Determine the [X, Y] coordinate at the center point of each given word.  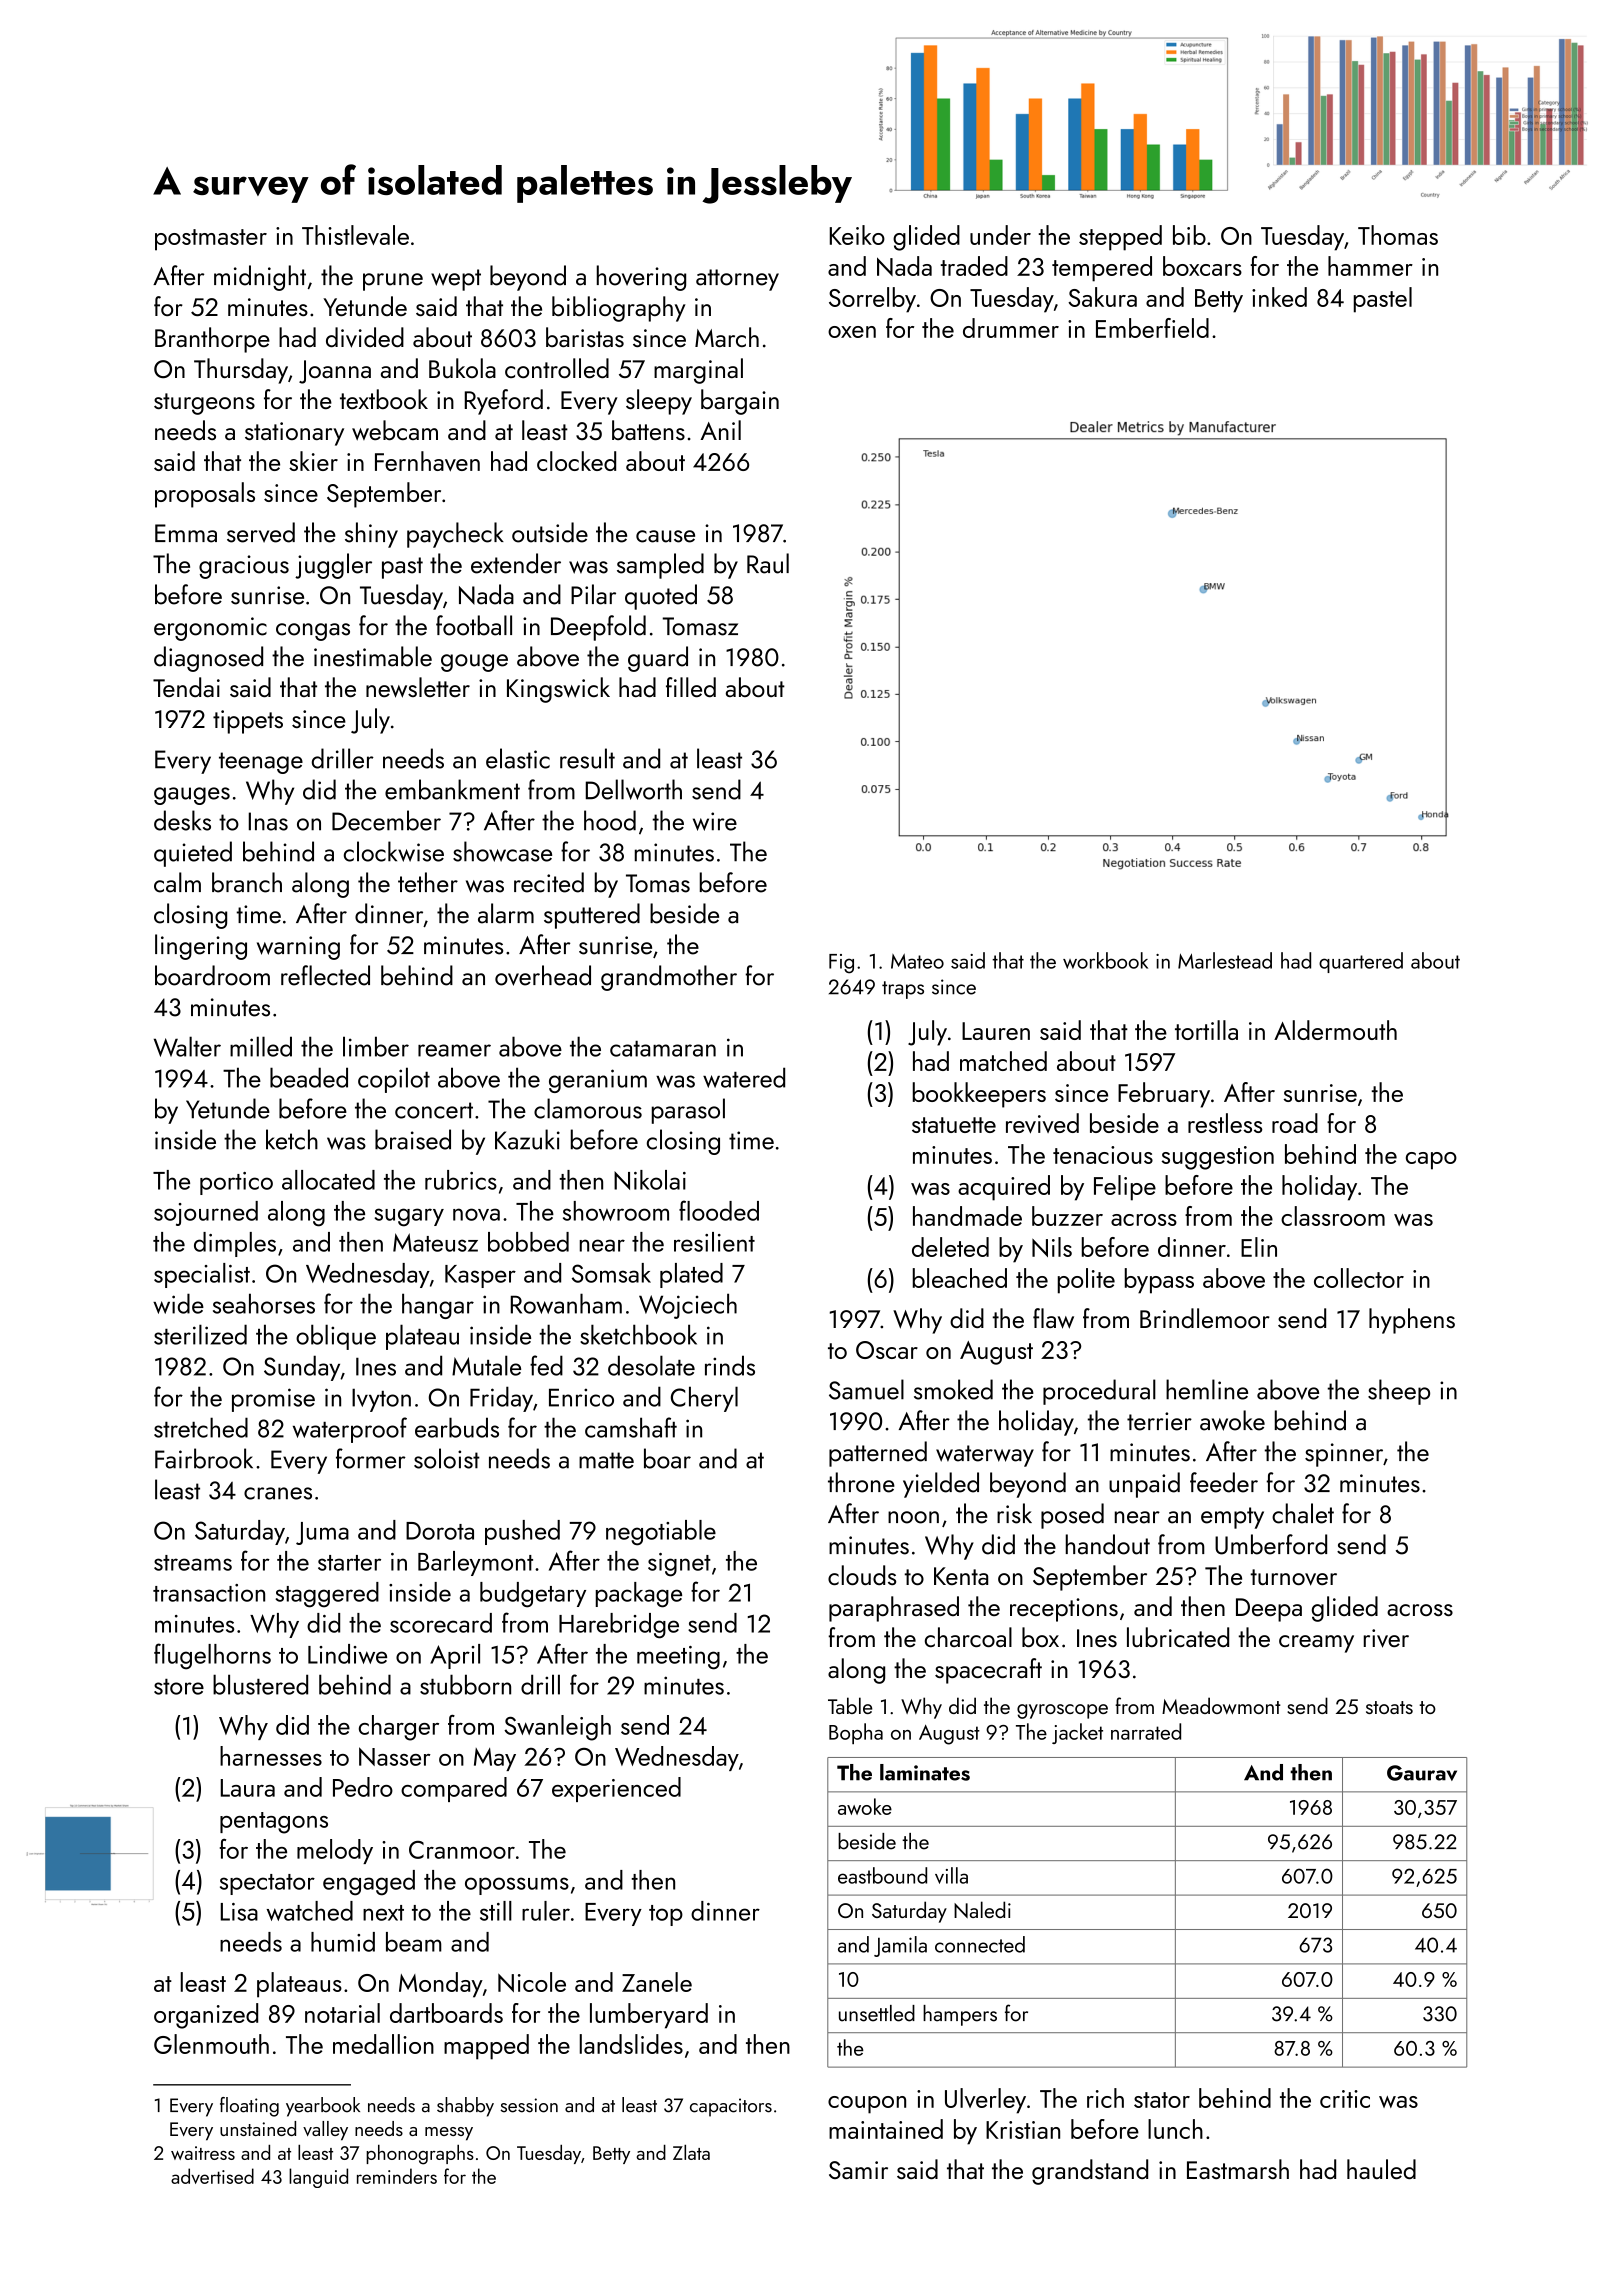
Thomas [1398, 235]
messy [449, 2134]
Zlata [691, 2152]
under [1000, 235]
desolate [651, 1365]
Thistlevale [355, 235]
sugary [409, 1217]
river [1386, 1638]
